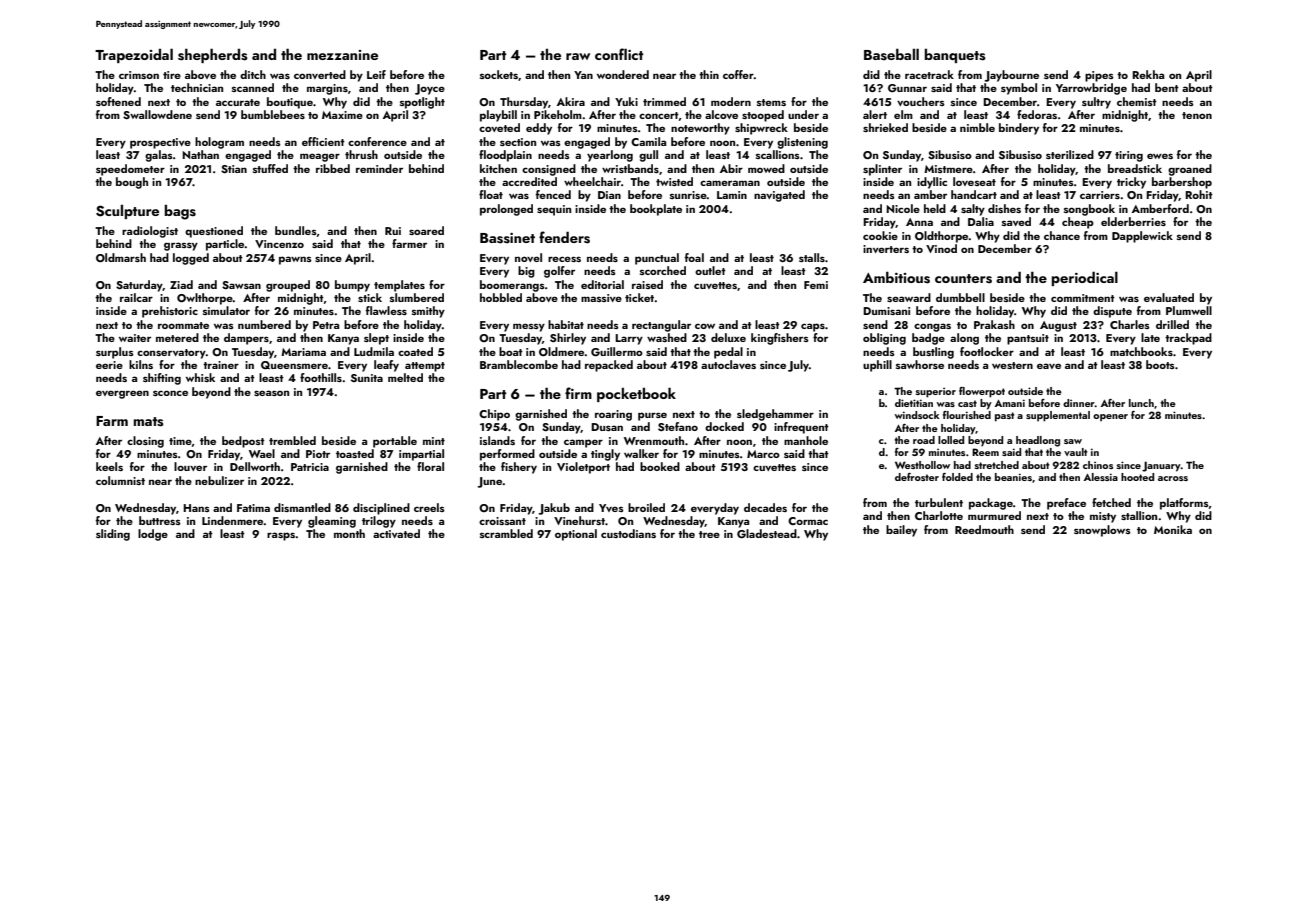 This screenshot has width=1308, height=924. Describe the element at coordinates (127, 212) in the screenshot. I see `Sculpture` at that location.
